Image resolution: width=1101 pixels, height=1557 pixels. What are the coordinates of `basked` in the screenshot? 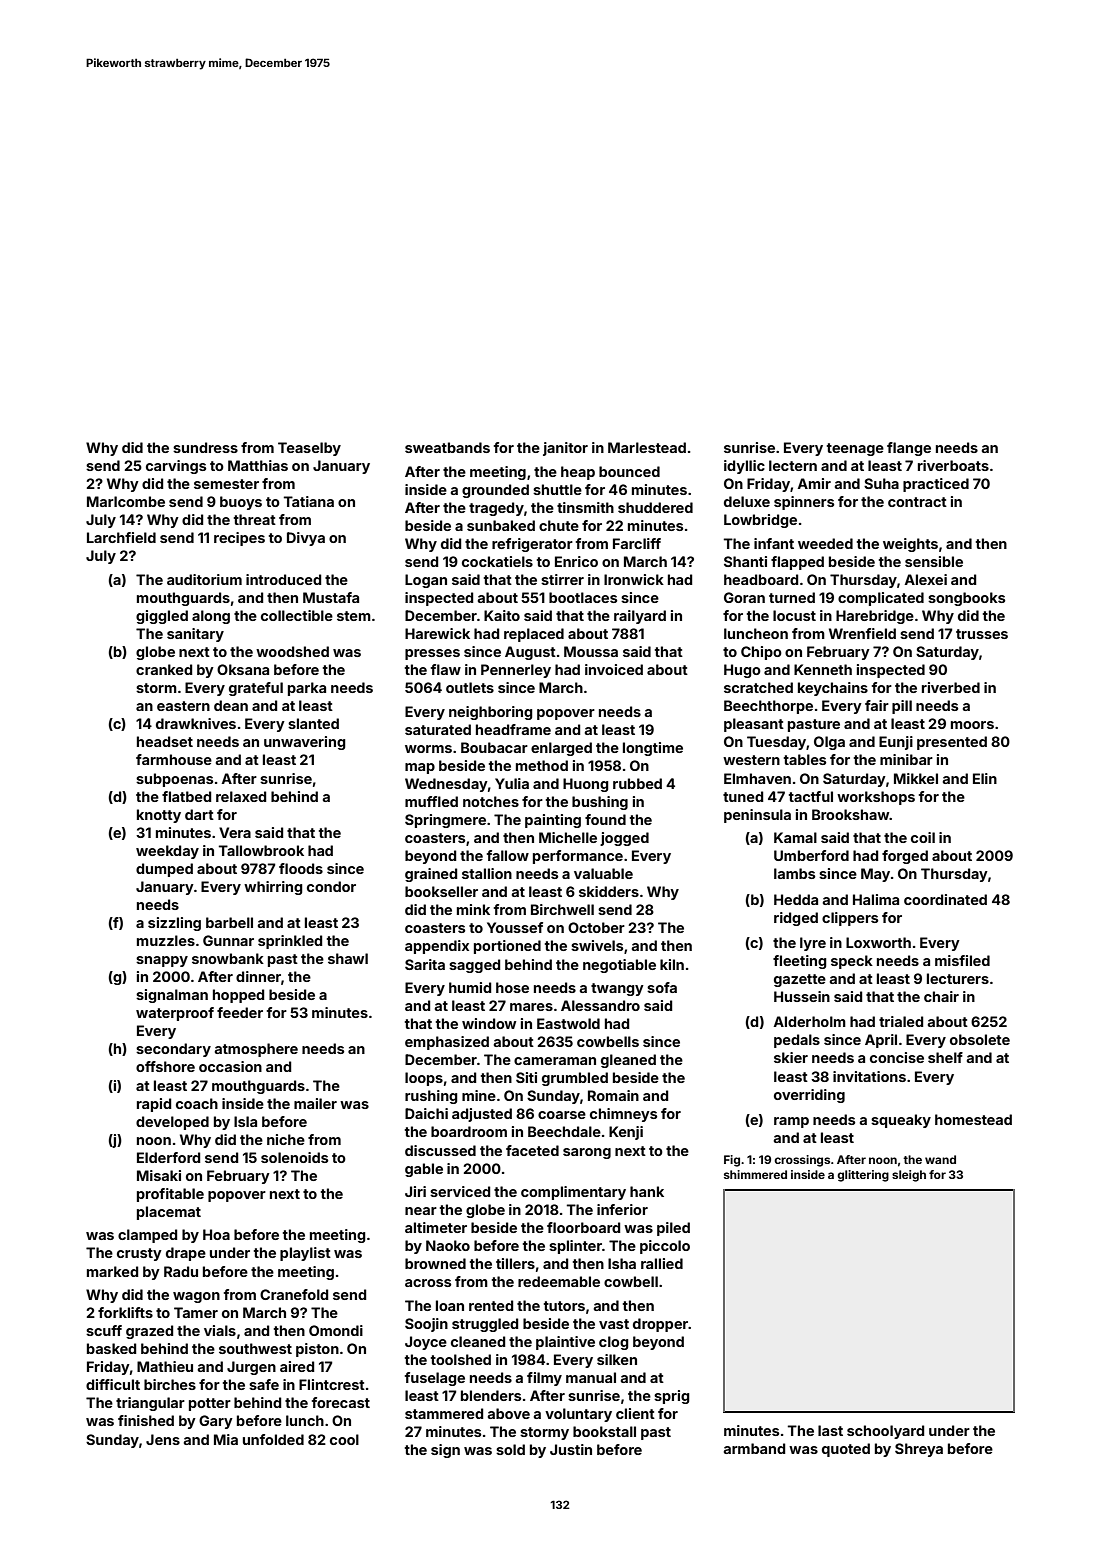 It's located at (111, 1348).
